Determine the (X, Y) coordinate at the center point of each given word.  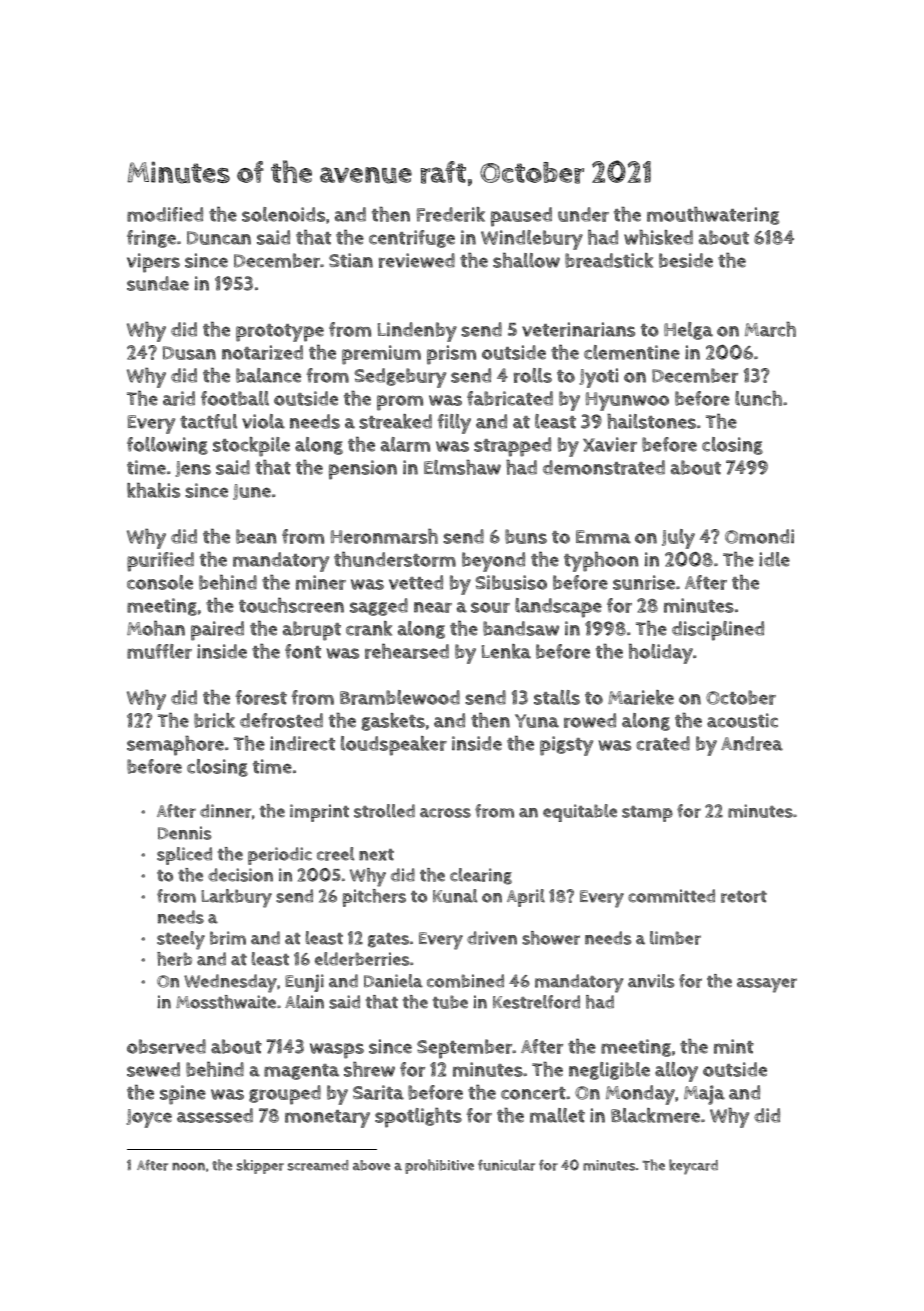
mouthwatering (713, 216)
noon (188, 1166)
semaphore (175, 746)
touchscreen (291, 605)
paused (521, 217)
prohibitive (439, 1166)
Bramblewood (400, 697)
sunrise (644, 582)
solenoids (283, 214)
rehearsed (407, 651)
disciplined (718, 631)
